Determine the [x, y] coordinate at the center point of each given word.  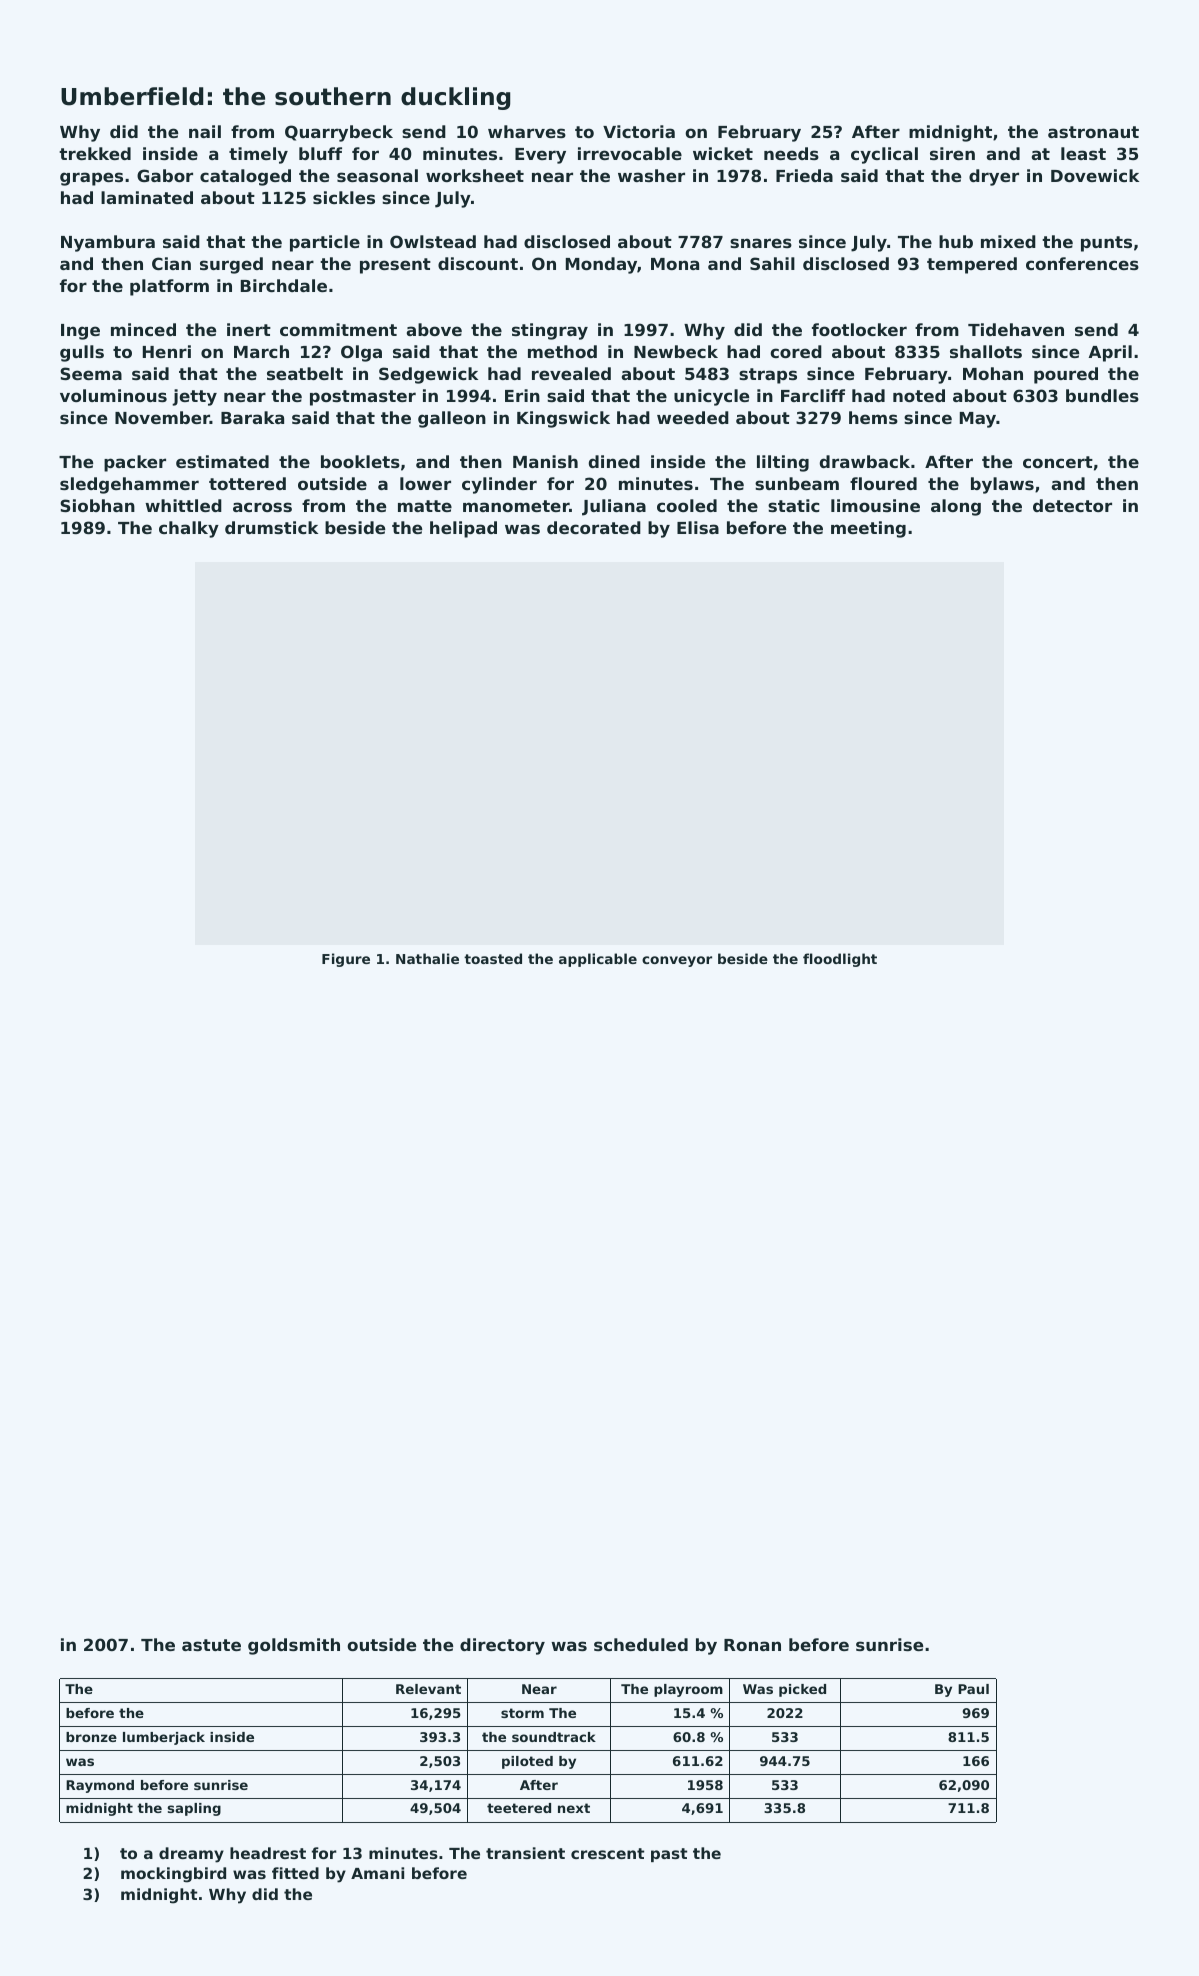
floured [883, 483]
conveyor [677, 961]
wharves [527, 131]
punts [1106, 244]
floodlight [840, 960]
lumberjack [164, 1738]
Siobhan [97, 505]
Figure [346, 960]
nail [205, 131]
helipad [463, 529]
